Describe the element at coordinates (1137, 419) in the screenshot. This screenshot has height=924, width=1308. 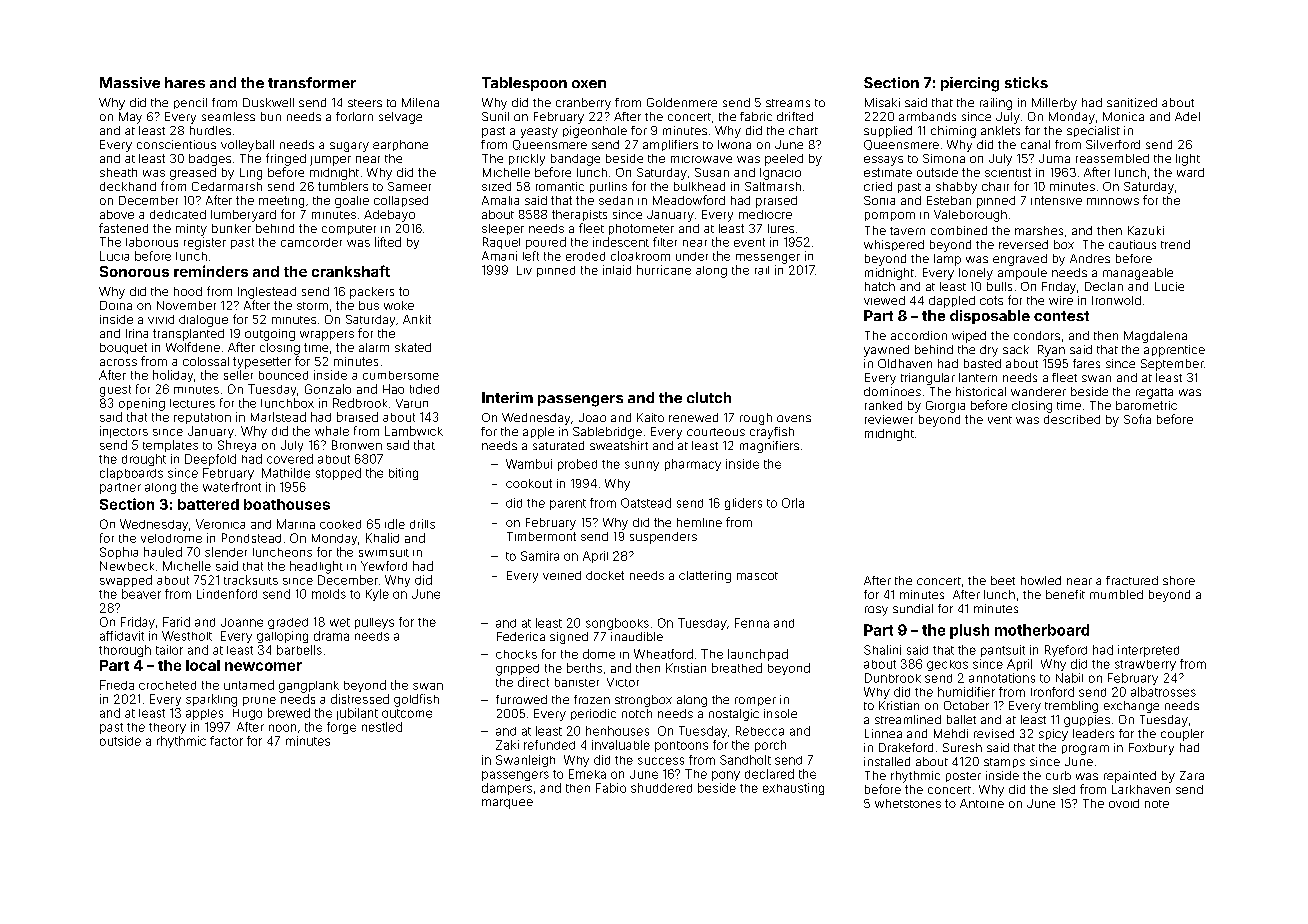
I see `Sofia` at that location.
